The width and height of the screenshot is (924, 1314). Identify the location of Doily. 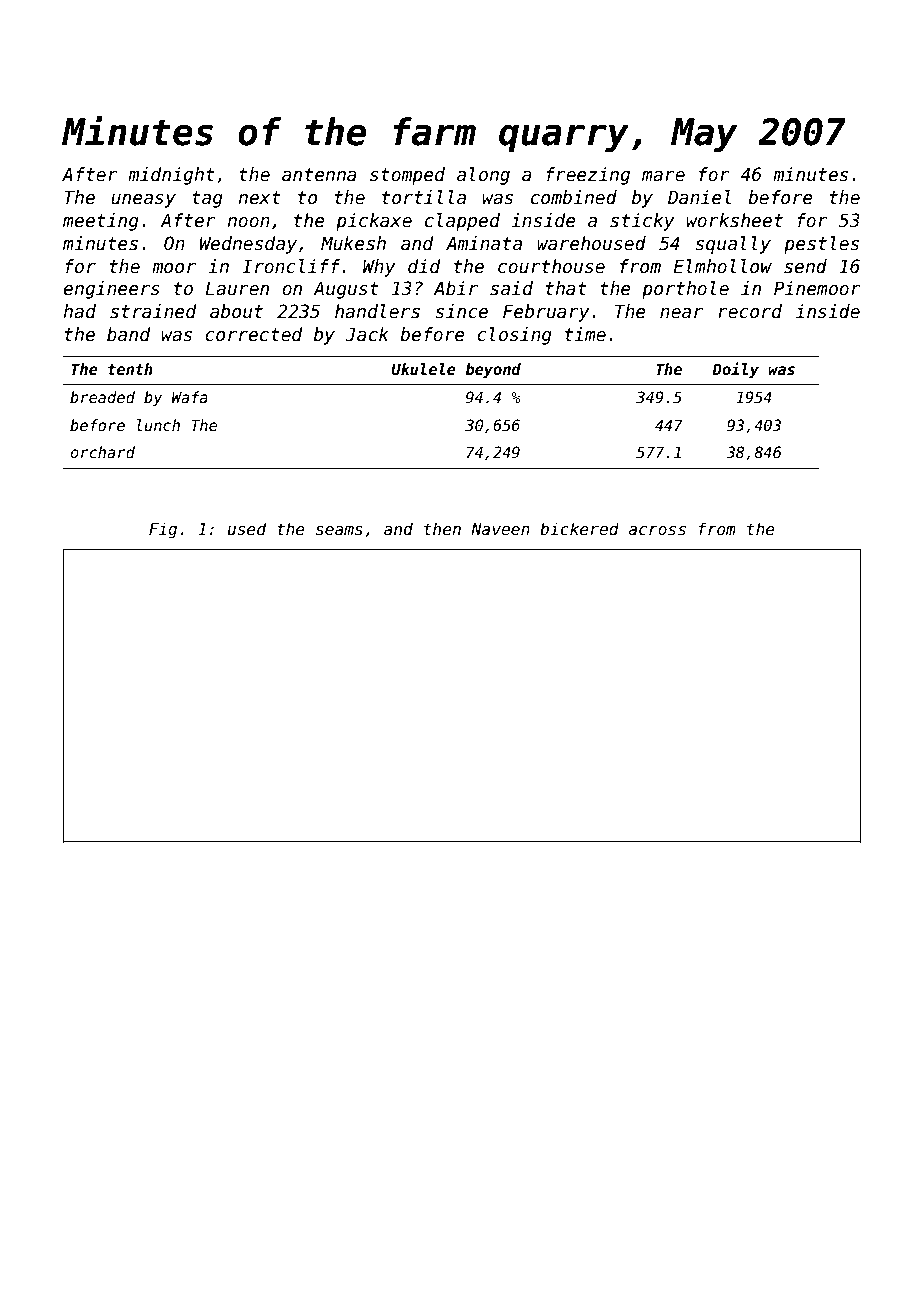
(735, 370).
